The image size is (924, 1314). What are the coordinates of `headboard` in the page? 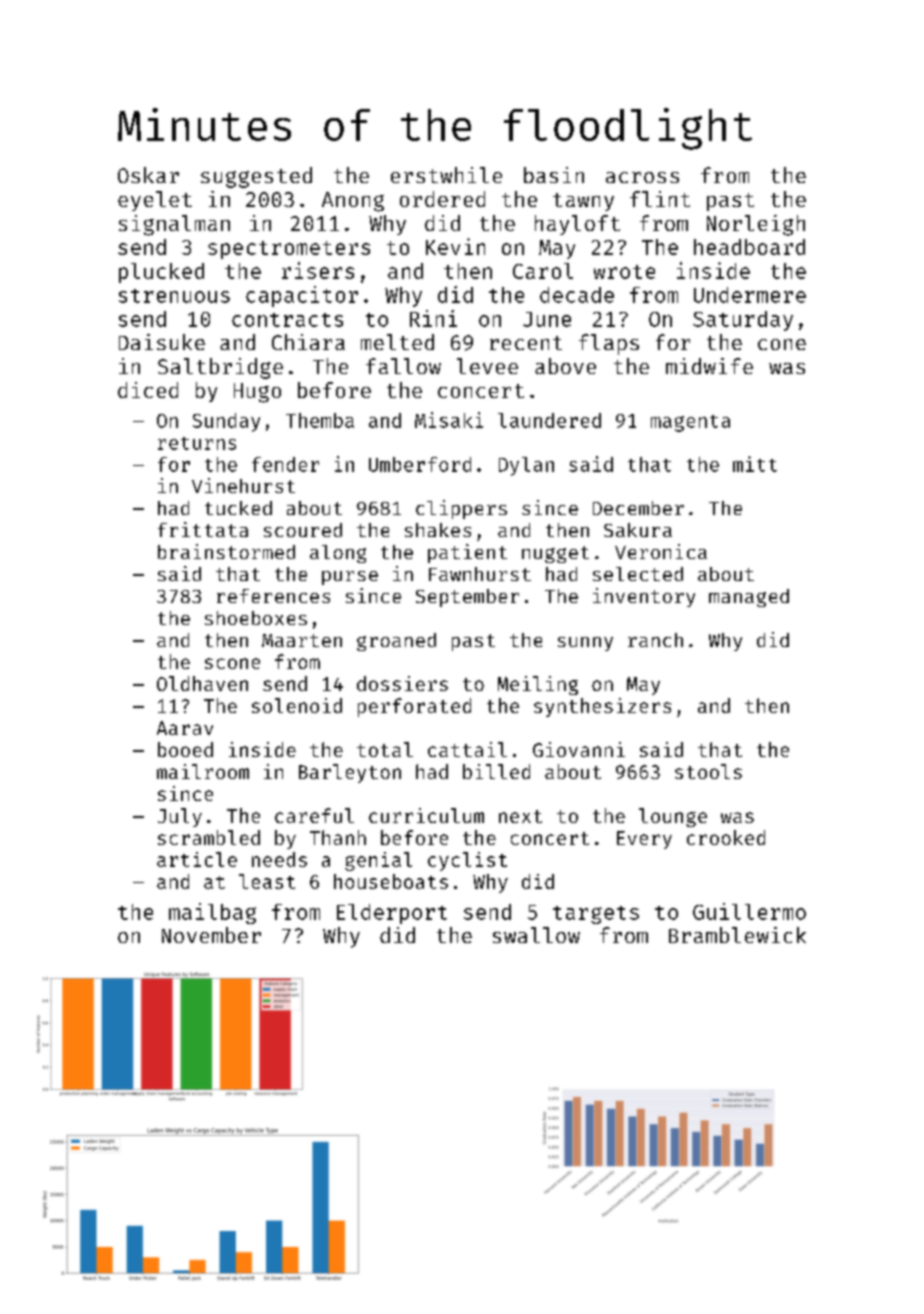 It's located at (749, 247).
